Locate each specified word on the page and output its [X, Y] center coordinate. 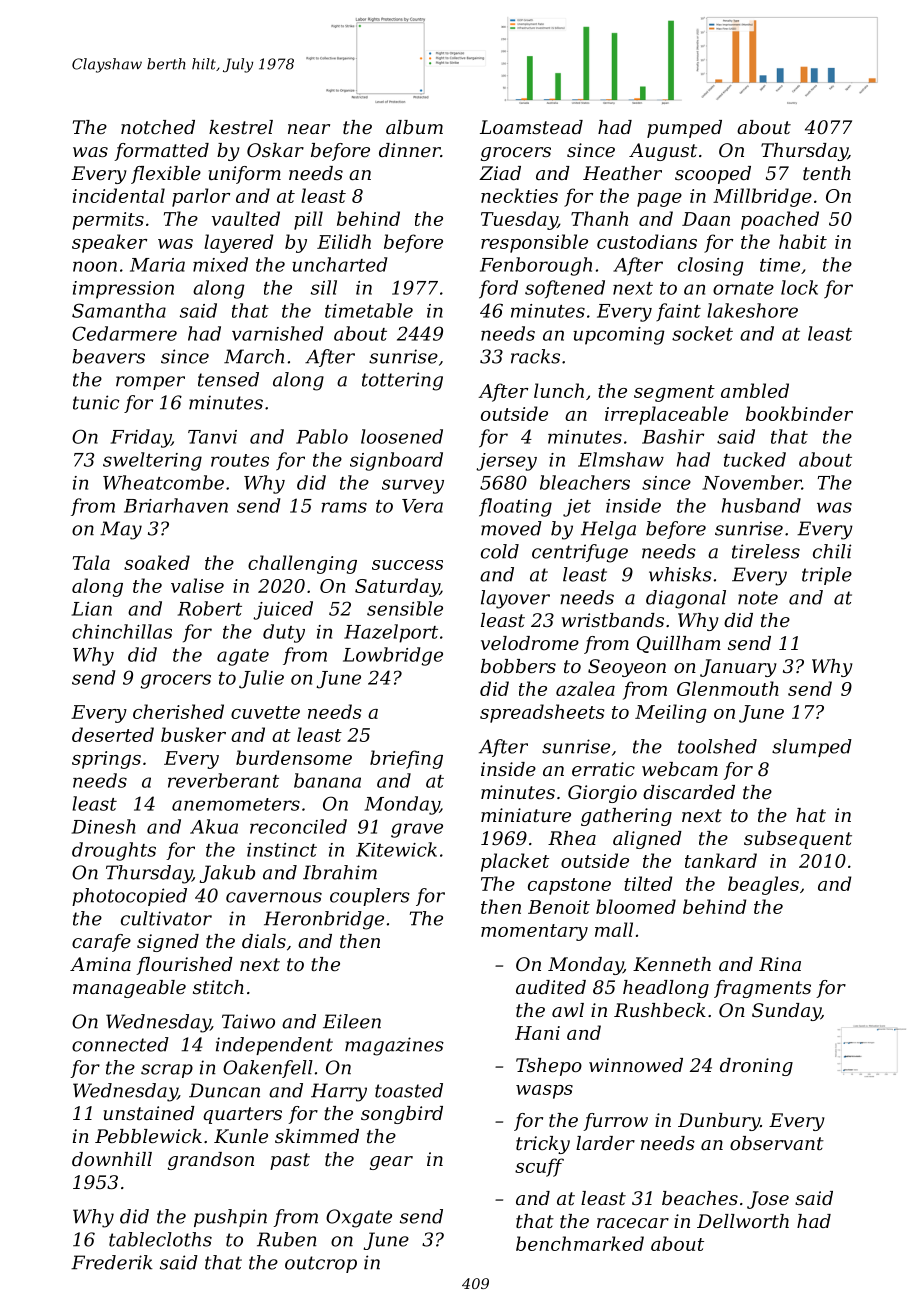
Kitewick [396, 849]
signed [168, 943]
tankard [721, 860]
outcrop [321, 1264]
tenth [827, 173]
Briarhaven [176, 505]
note [758, 598]
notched [158, 127]
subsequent [798, 840]
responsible [534, 243]
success [407, 565]
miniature [526, 815]
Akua [214, 826]
